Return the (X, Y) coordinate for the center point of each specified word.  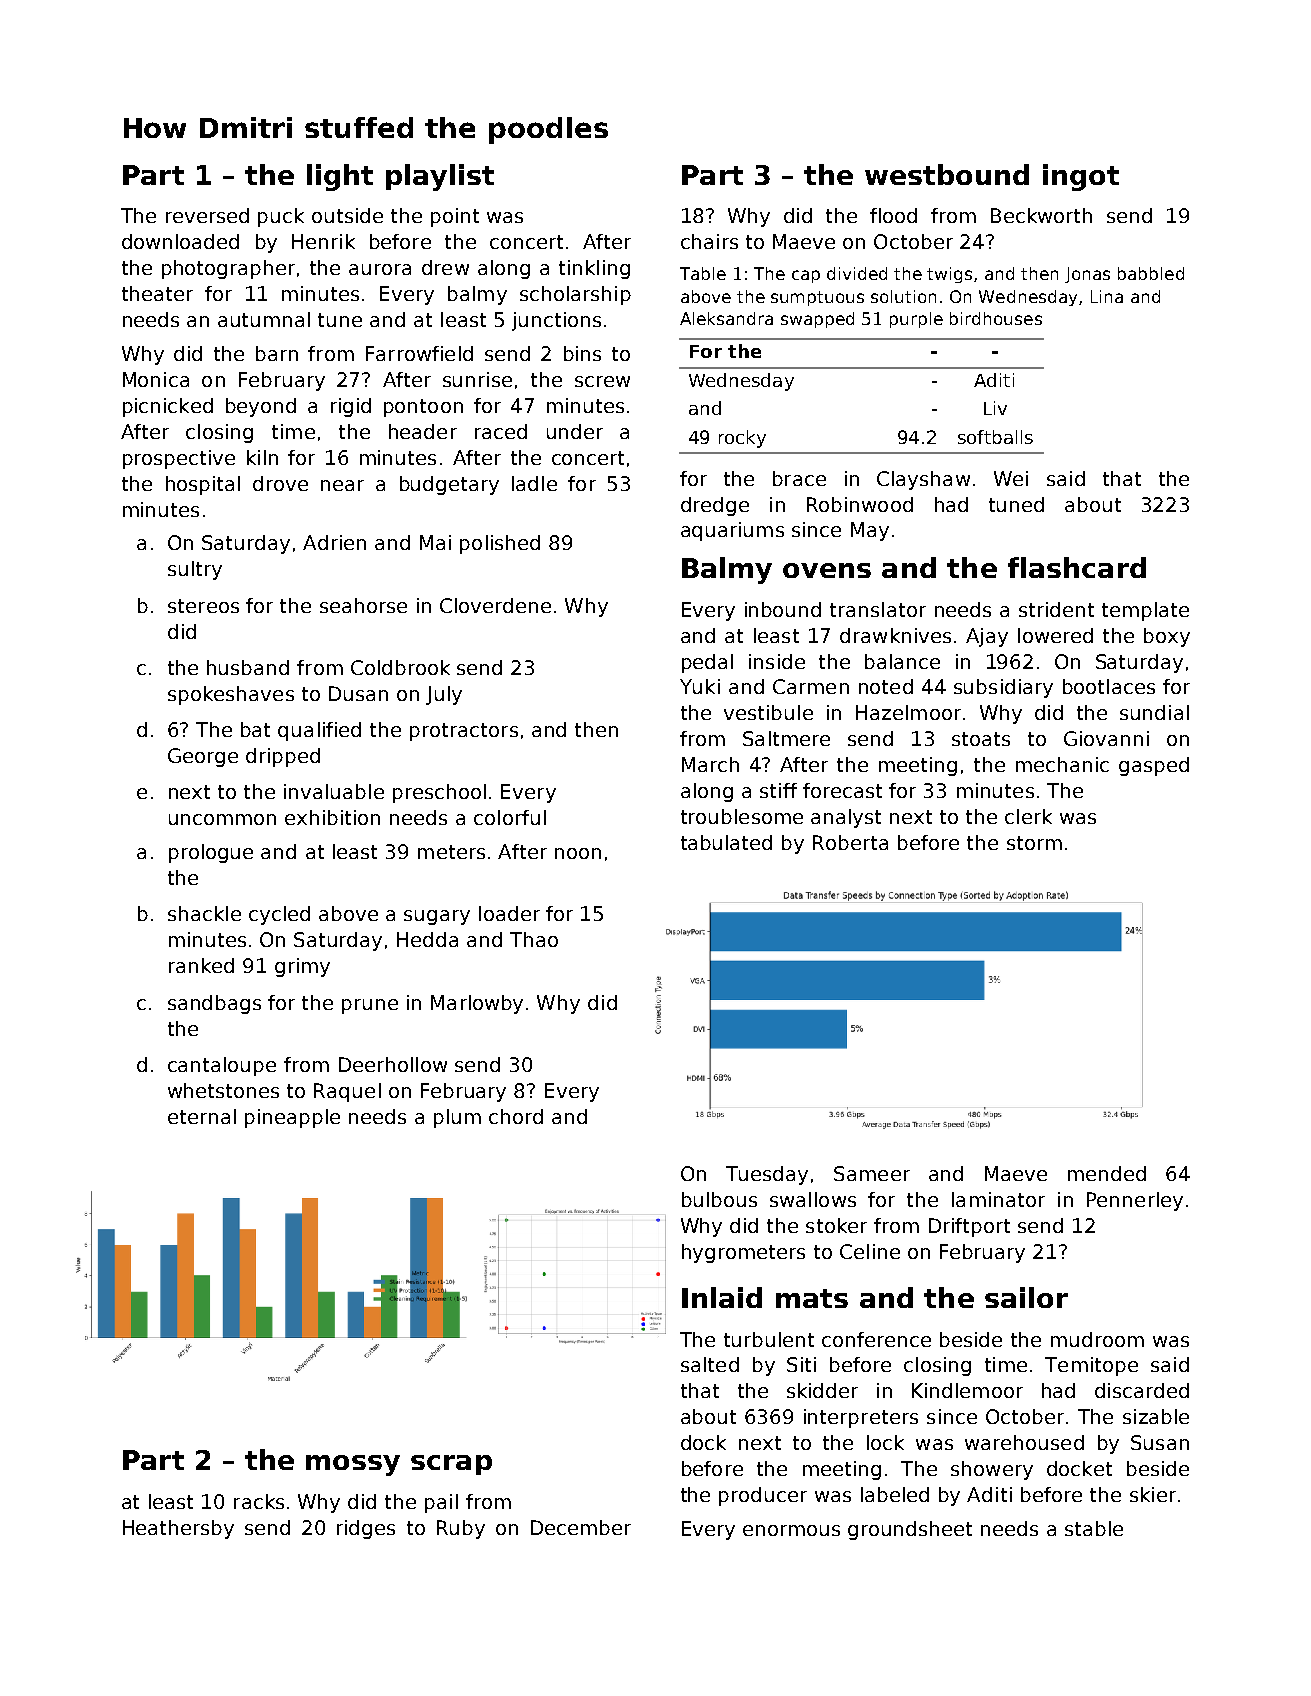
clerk (1028, 816)
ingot (1081, 177)
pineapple (292, 1118)
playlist (440, 177)
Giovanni (1106, 738)
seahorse (363, 605)
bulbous (719, 1199)
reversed (207, 215)
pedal (707, 663)
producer (763, 1496)
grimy (302, 967)
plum (457, 1118)
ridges (366, 1529)
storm (1034, 843)
